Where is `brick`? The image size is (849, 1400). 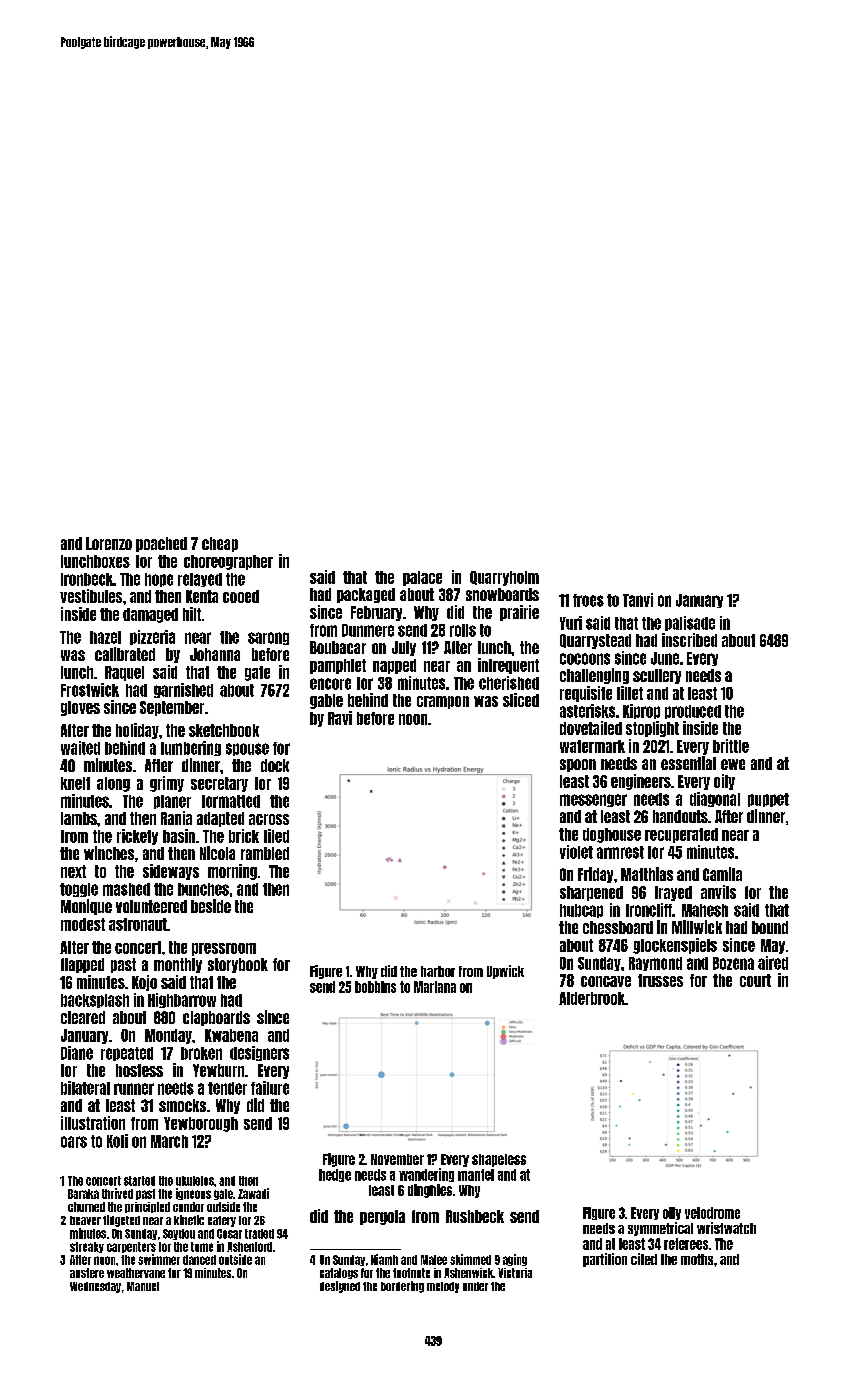
brick is located at coordinates (244, 836).
